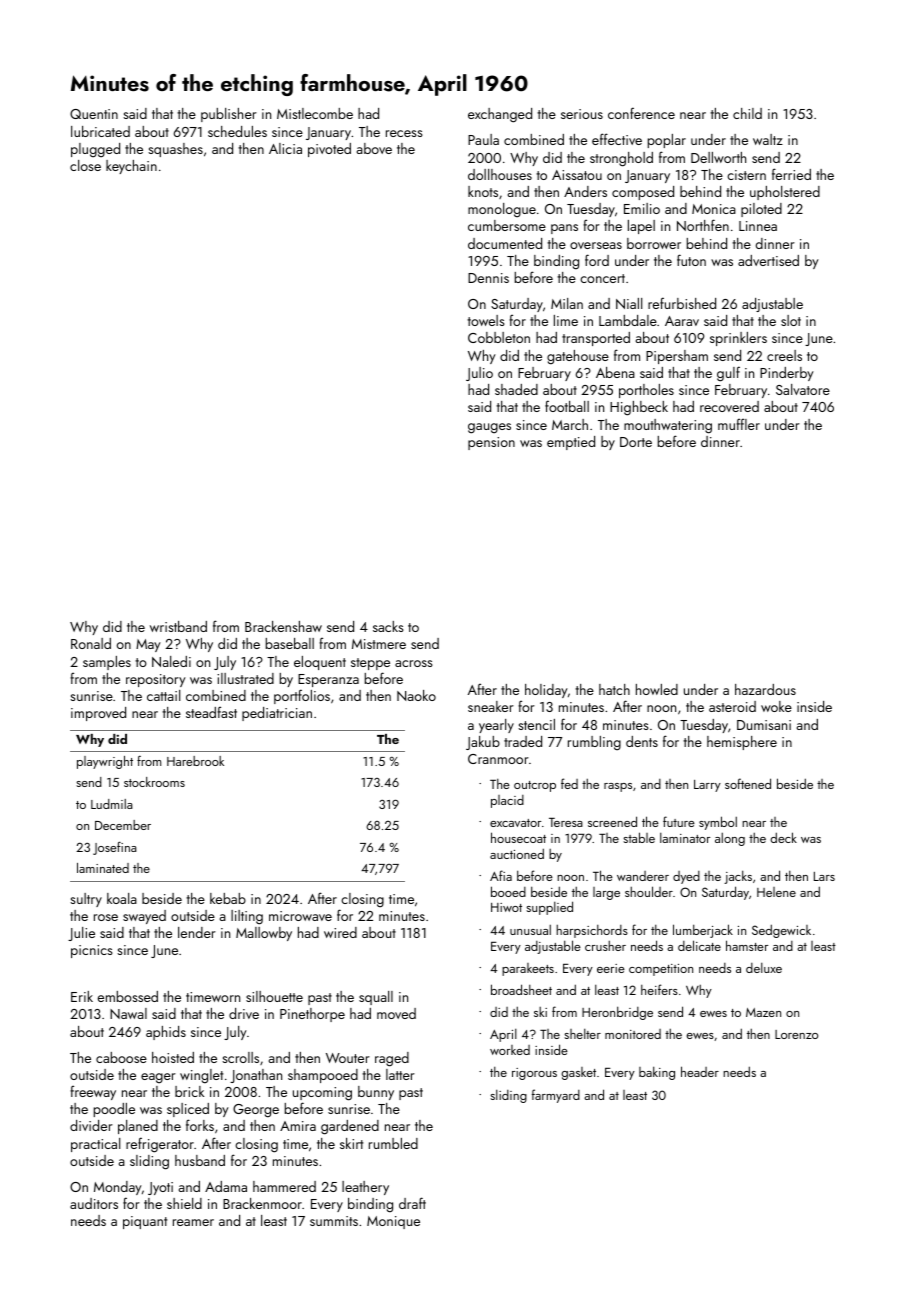  I want to click on Quentin, so click(94, 114).
